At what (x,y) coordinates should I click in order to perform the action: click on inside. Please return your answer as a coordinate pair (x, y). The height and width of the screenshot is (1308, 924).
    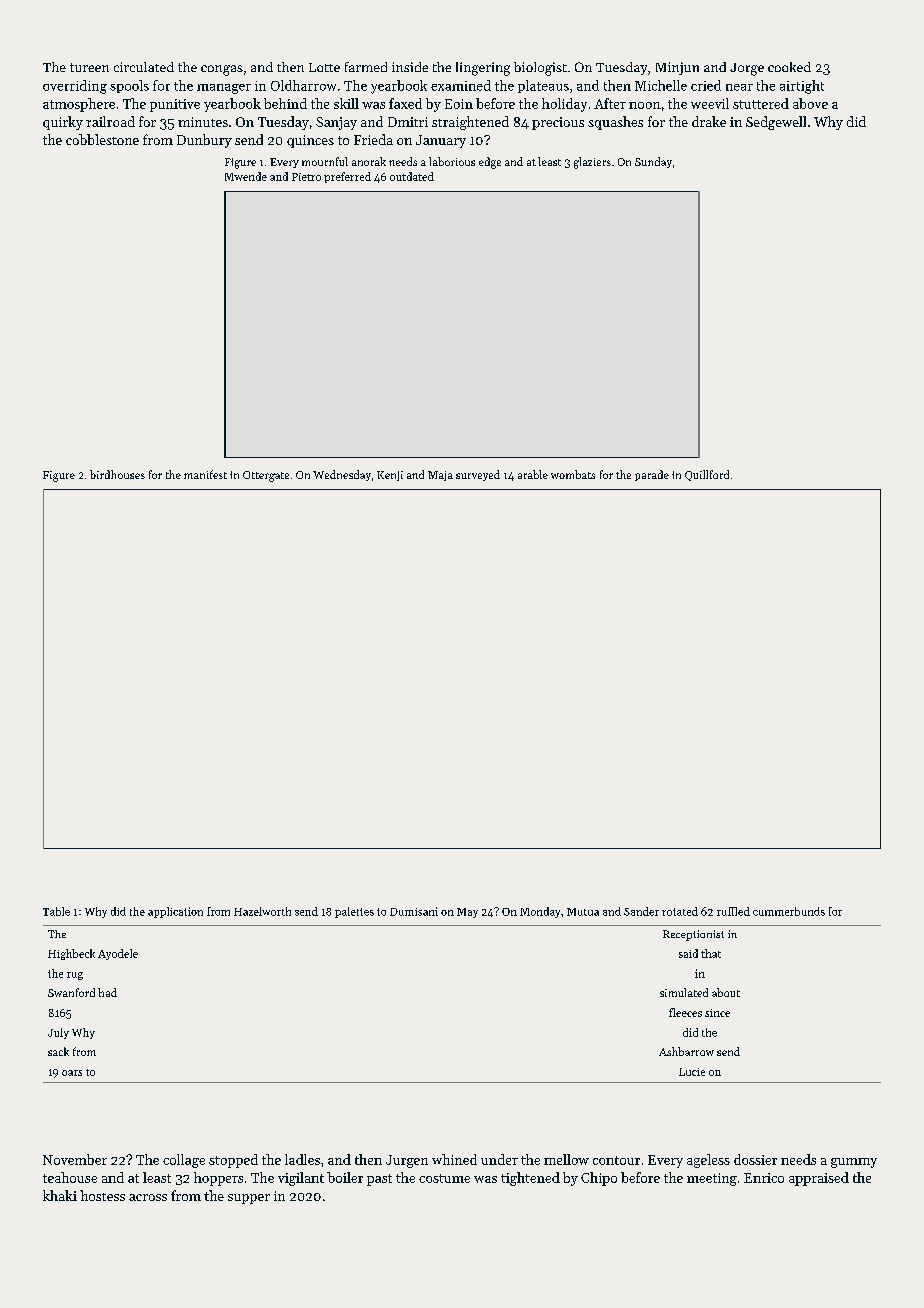
    Looking at the image, I should click on (410, 67).
